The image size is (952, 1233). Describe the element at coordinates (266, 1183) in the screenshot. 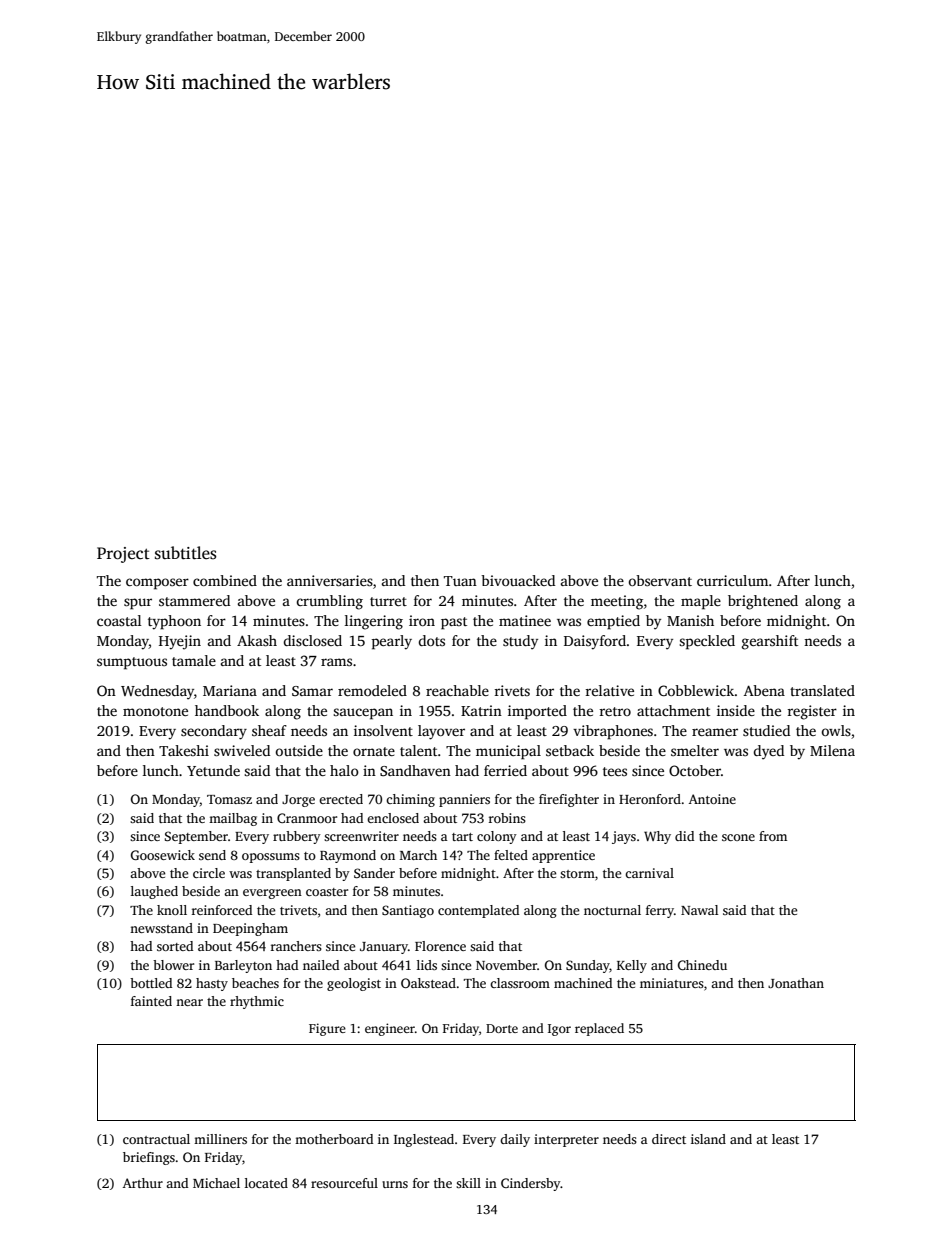

I see `located` at that location.
